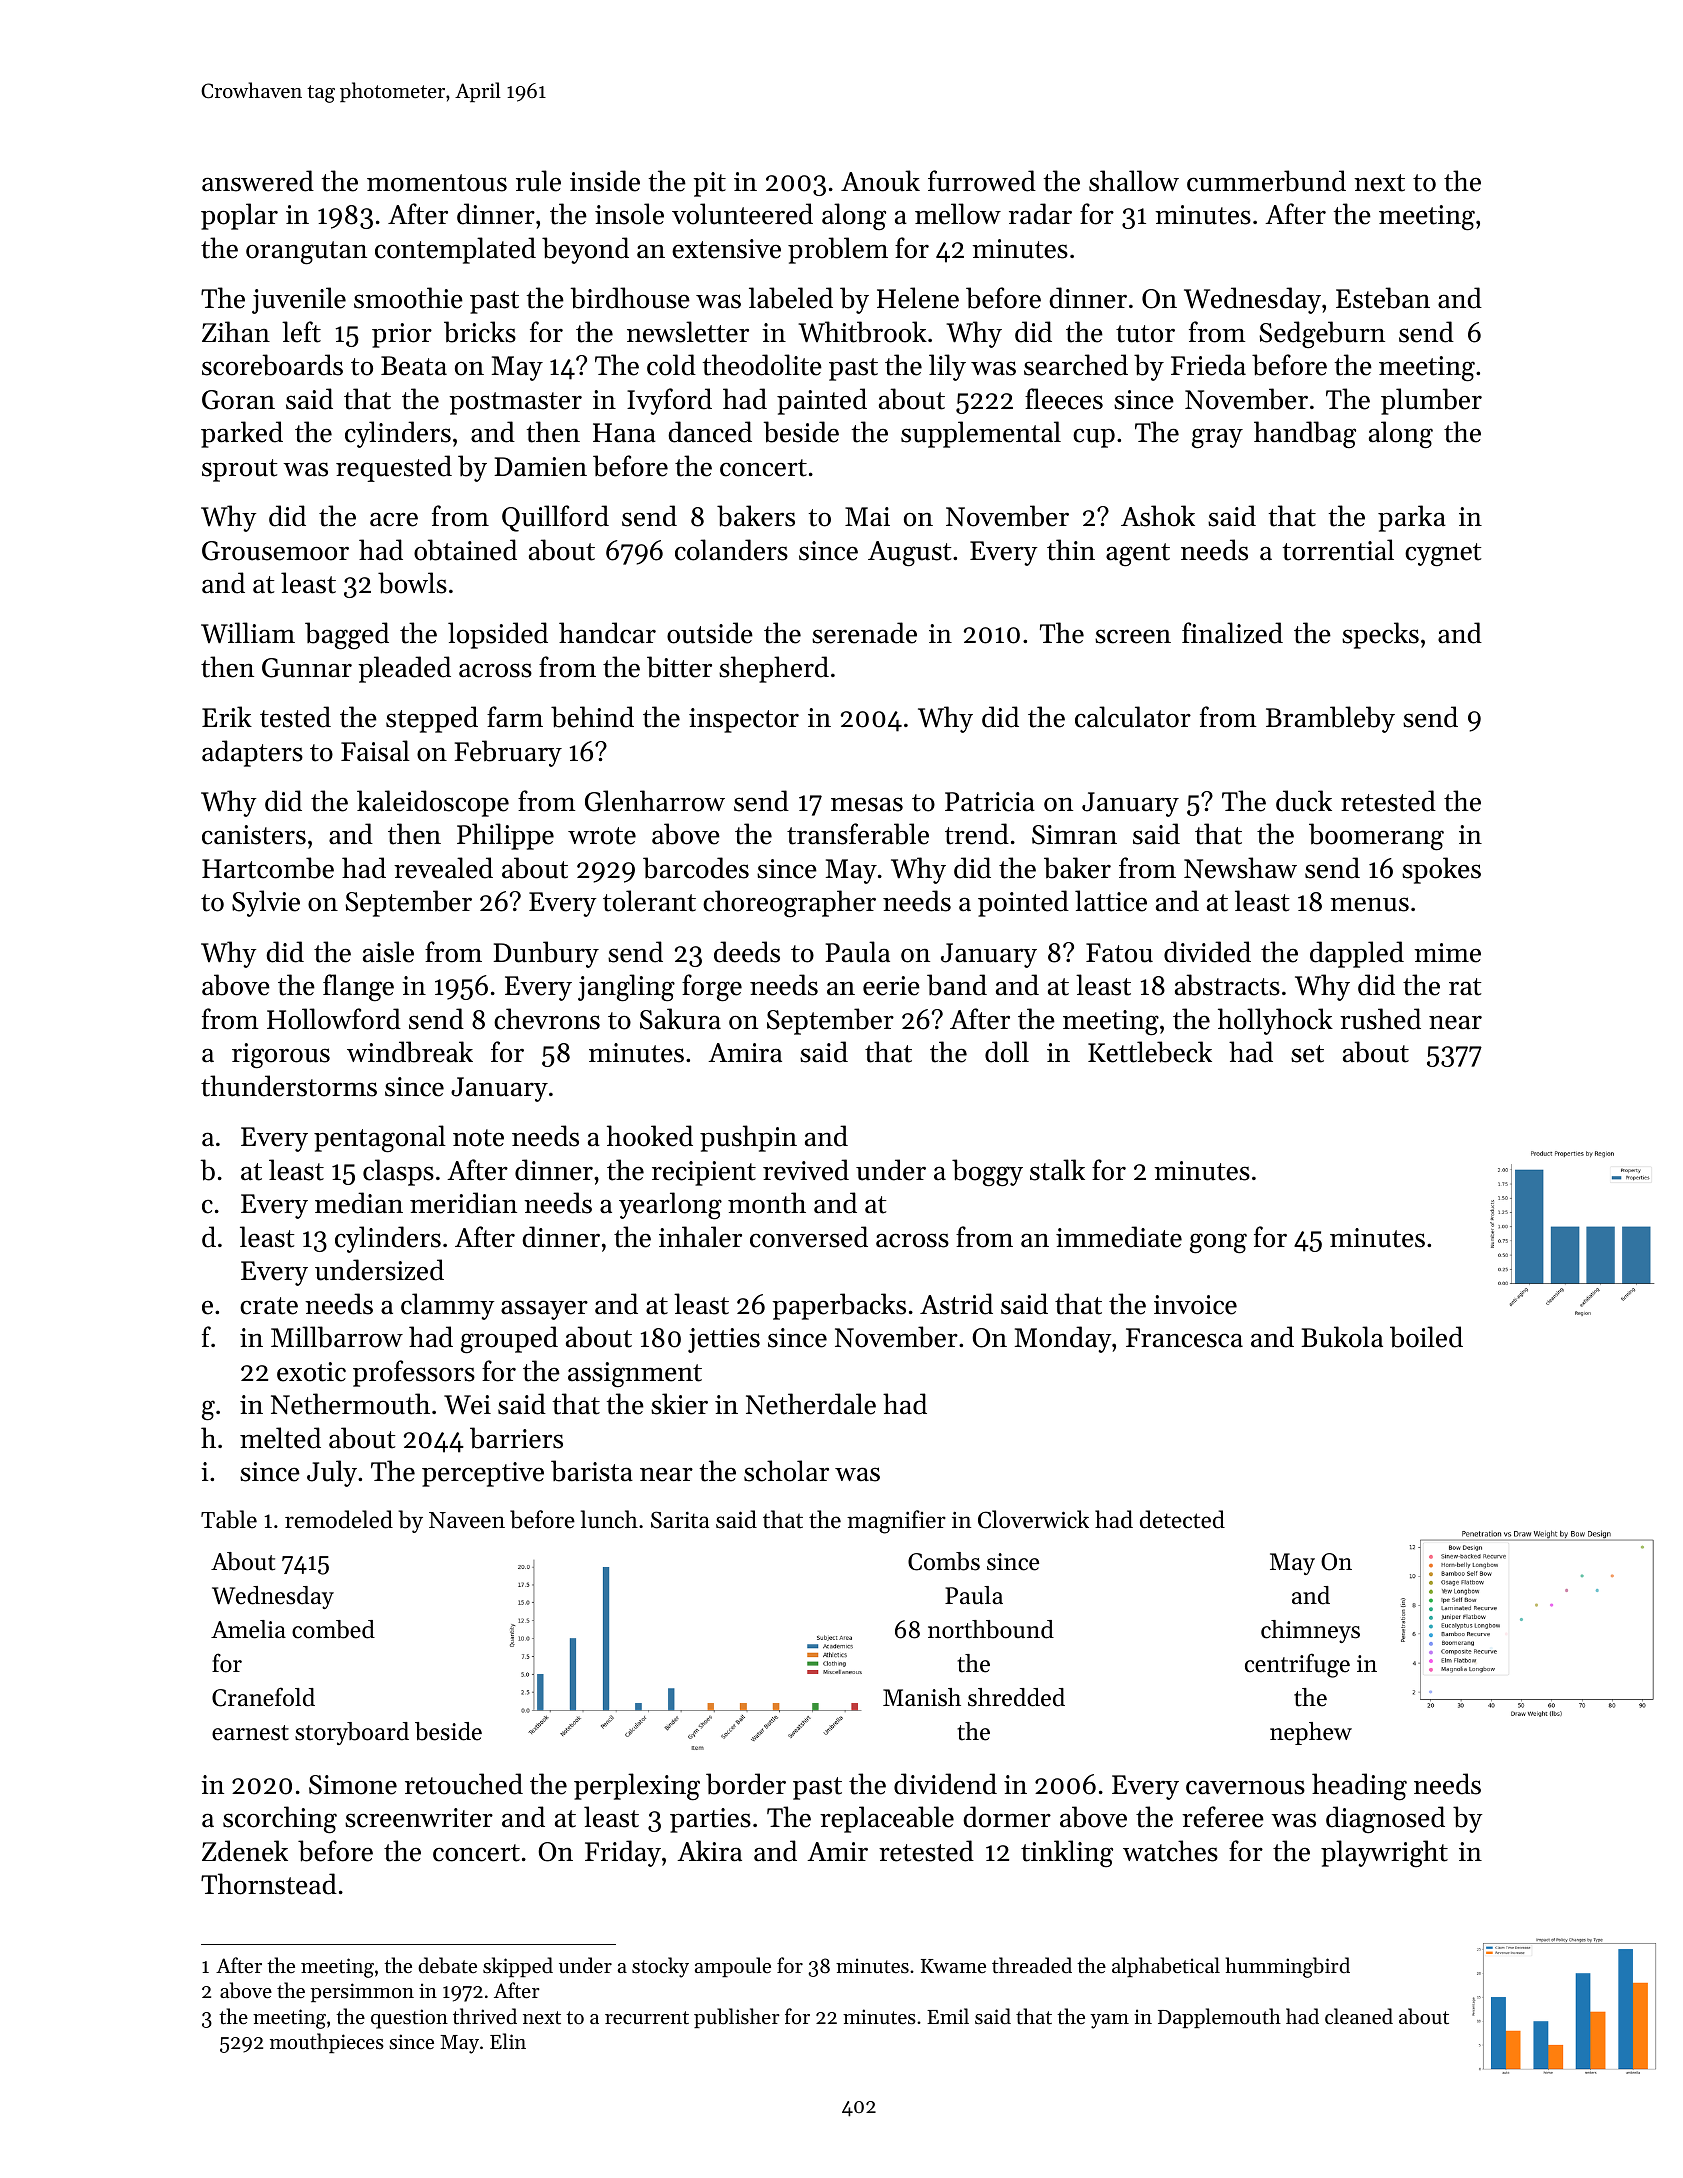  I want to click on serenade, so click(864, 633).
